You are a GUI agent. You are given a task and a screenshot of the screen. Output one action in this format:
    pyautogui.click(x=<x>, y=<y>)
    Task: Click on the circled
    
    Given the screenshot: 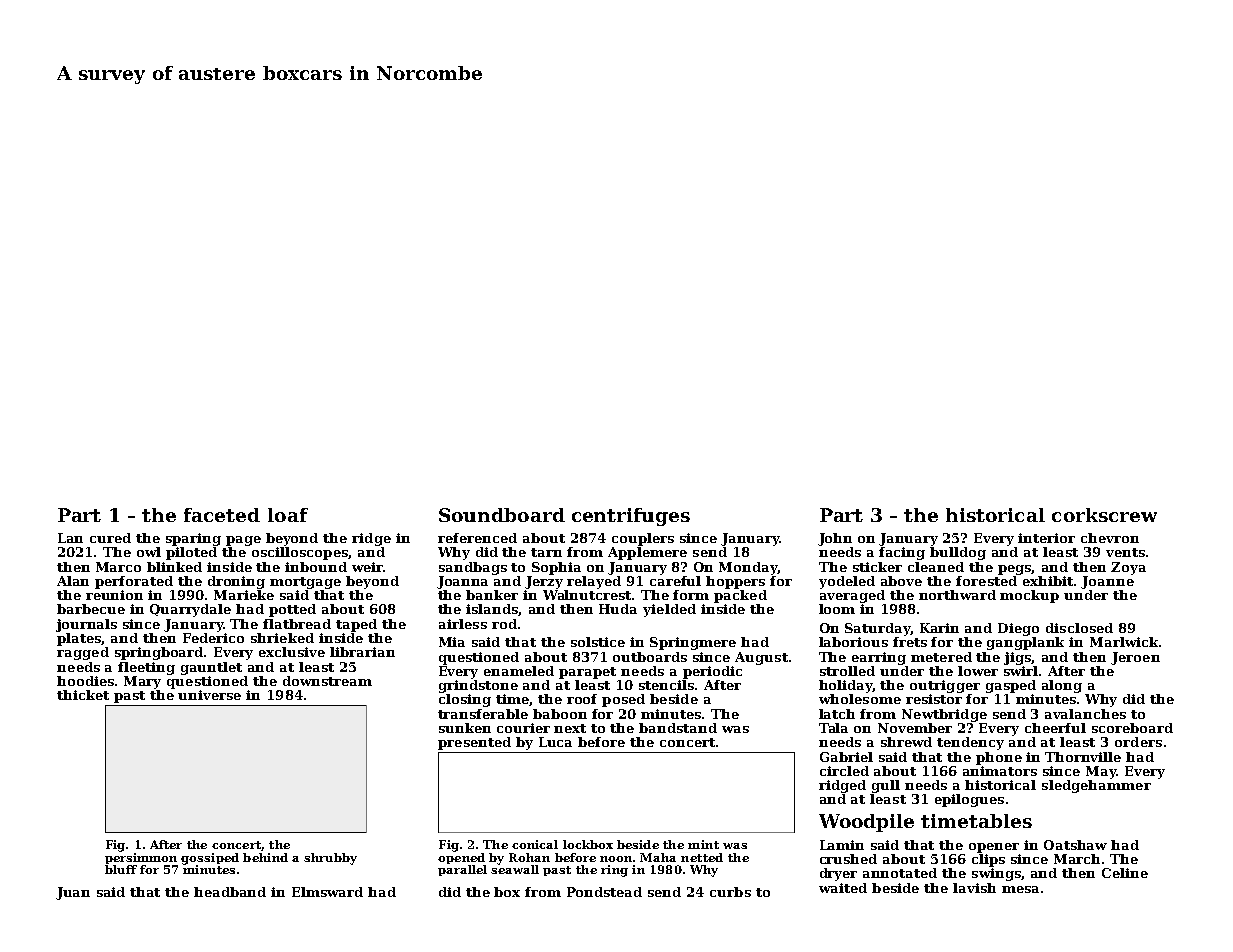 What is the action you would take?
    pyautogui.click(x=844, y=771)
